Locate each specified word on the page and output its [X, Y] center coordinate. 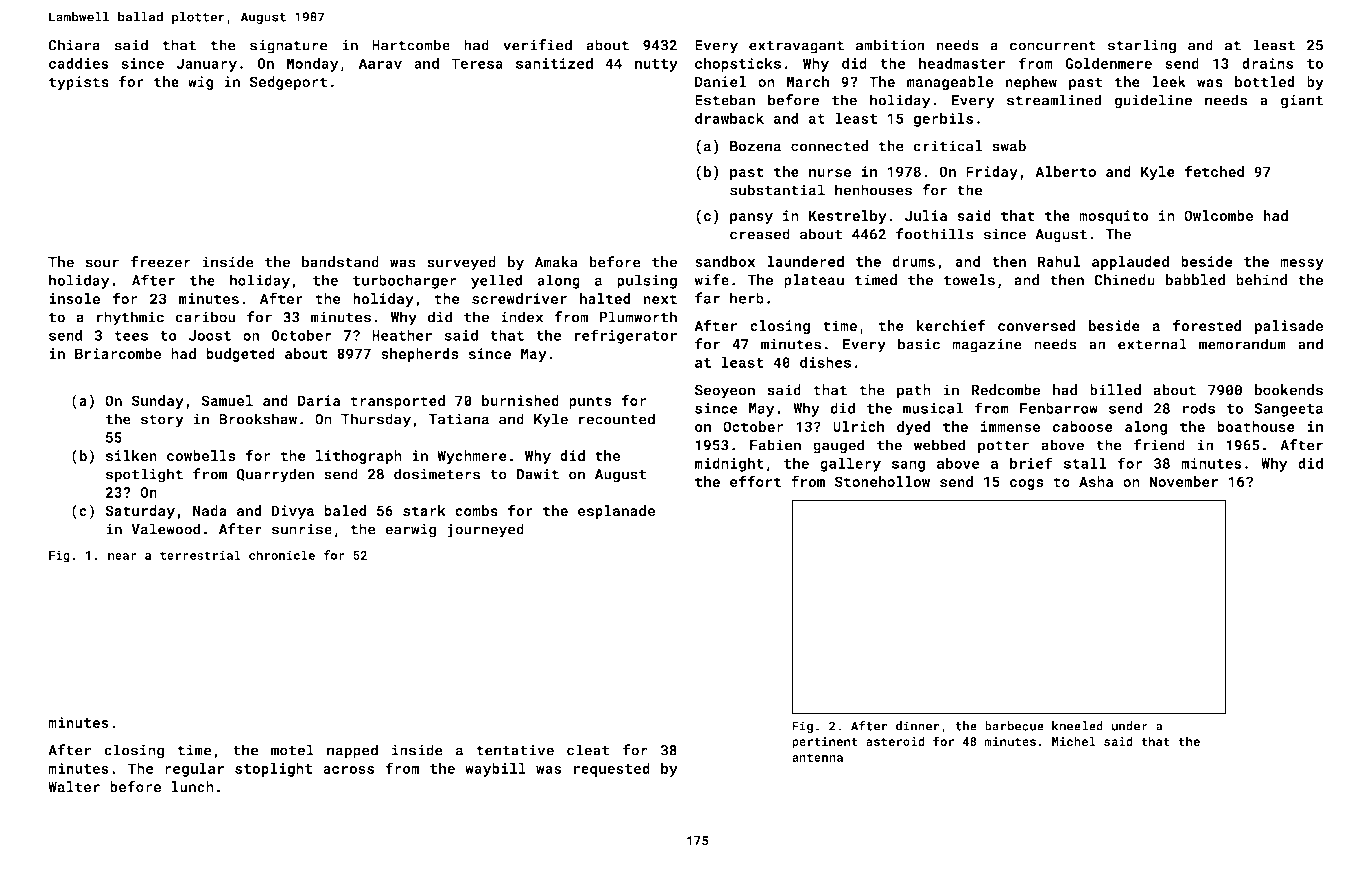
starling [1142, 46]
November [1183, 481]
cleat [588, 750]
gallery [850, 464]
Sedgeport [288, 83]
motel [292, 750]
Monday [312, 64]
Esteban [725, 100]
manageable [950, 83]
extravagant [796, 47]
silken [131, 456]
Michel [1074, 741]
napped [352, 751]
